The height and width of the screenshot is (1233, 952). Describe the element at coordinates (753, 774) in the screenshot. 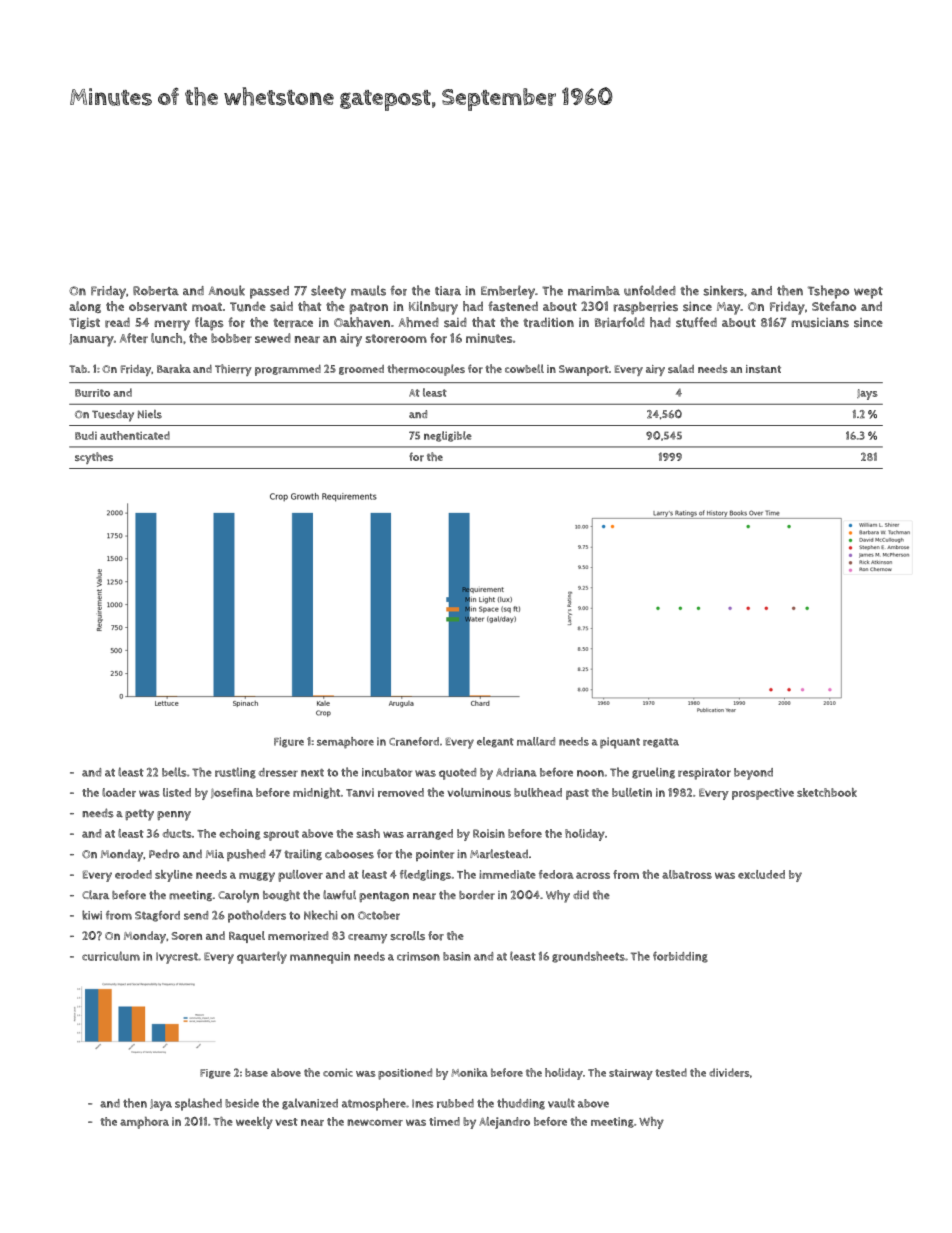

I see `beyond` at that location.
